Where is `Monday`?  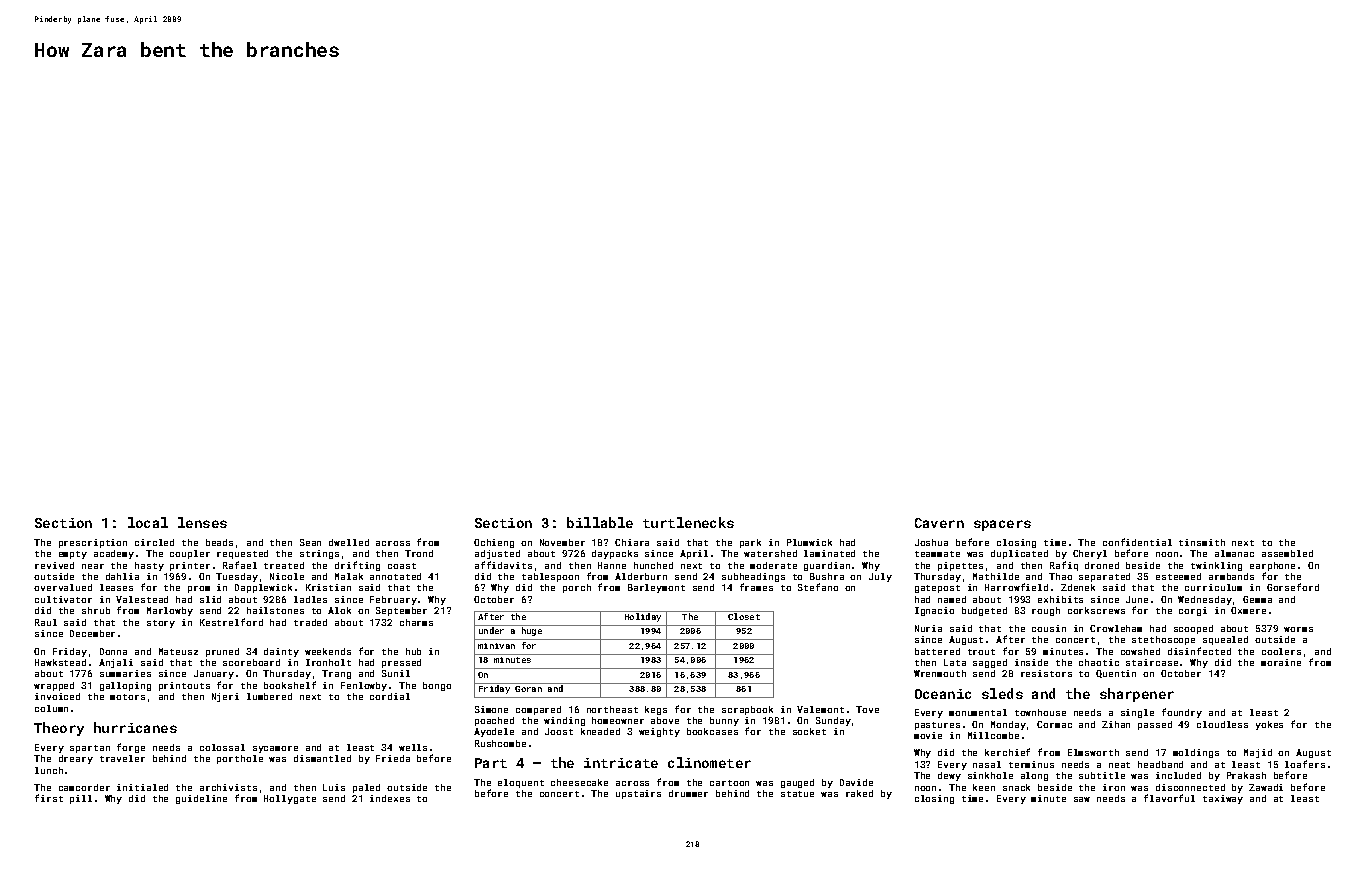 Monday is located at coordinates (1008, 725).
